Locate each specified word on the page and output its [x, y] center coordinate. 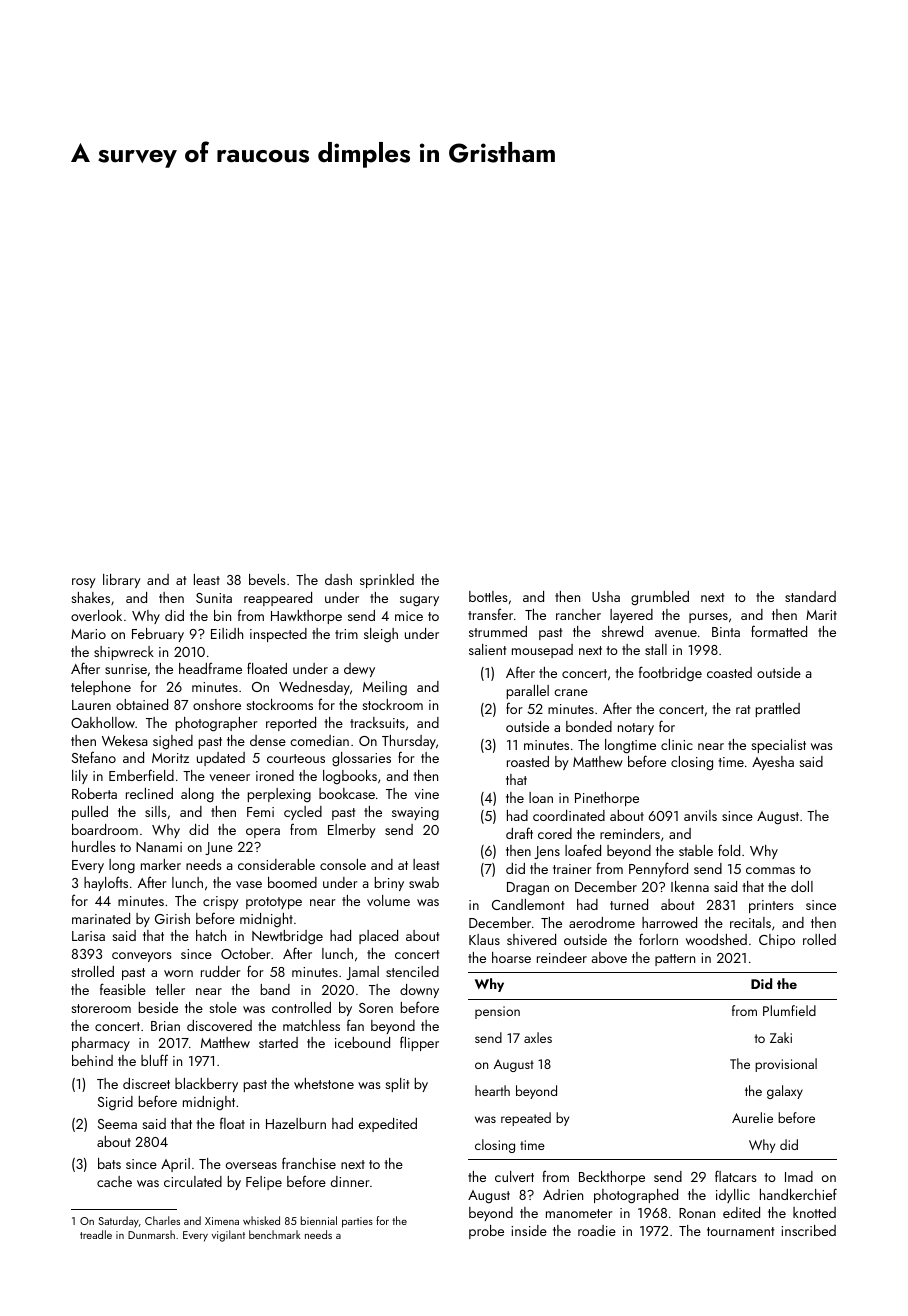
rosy [84, 583]
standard [810, 596]
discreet [146, 1083]
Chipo [777, 941]
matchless [311, 1025]
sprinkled [387, 581]
